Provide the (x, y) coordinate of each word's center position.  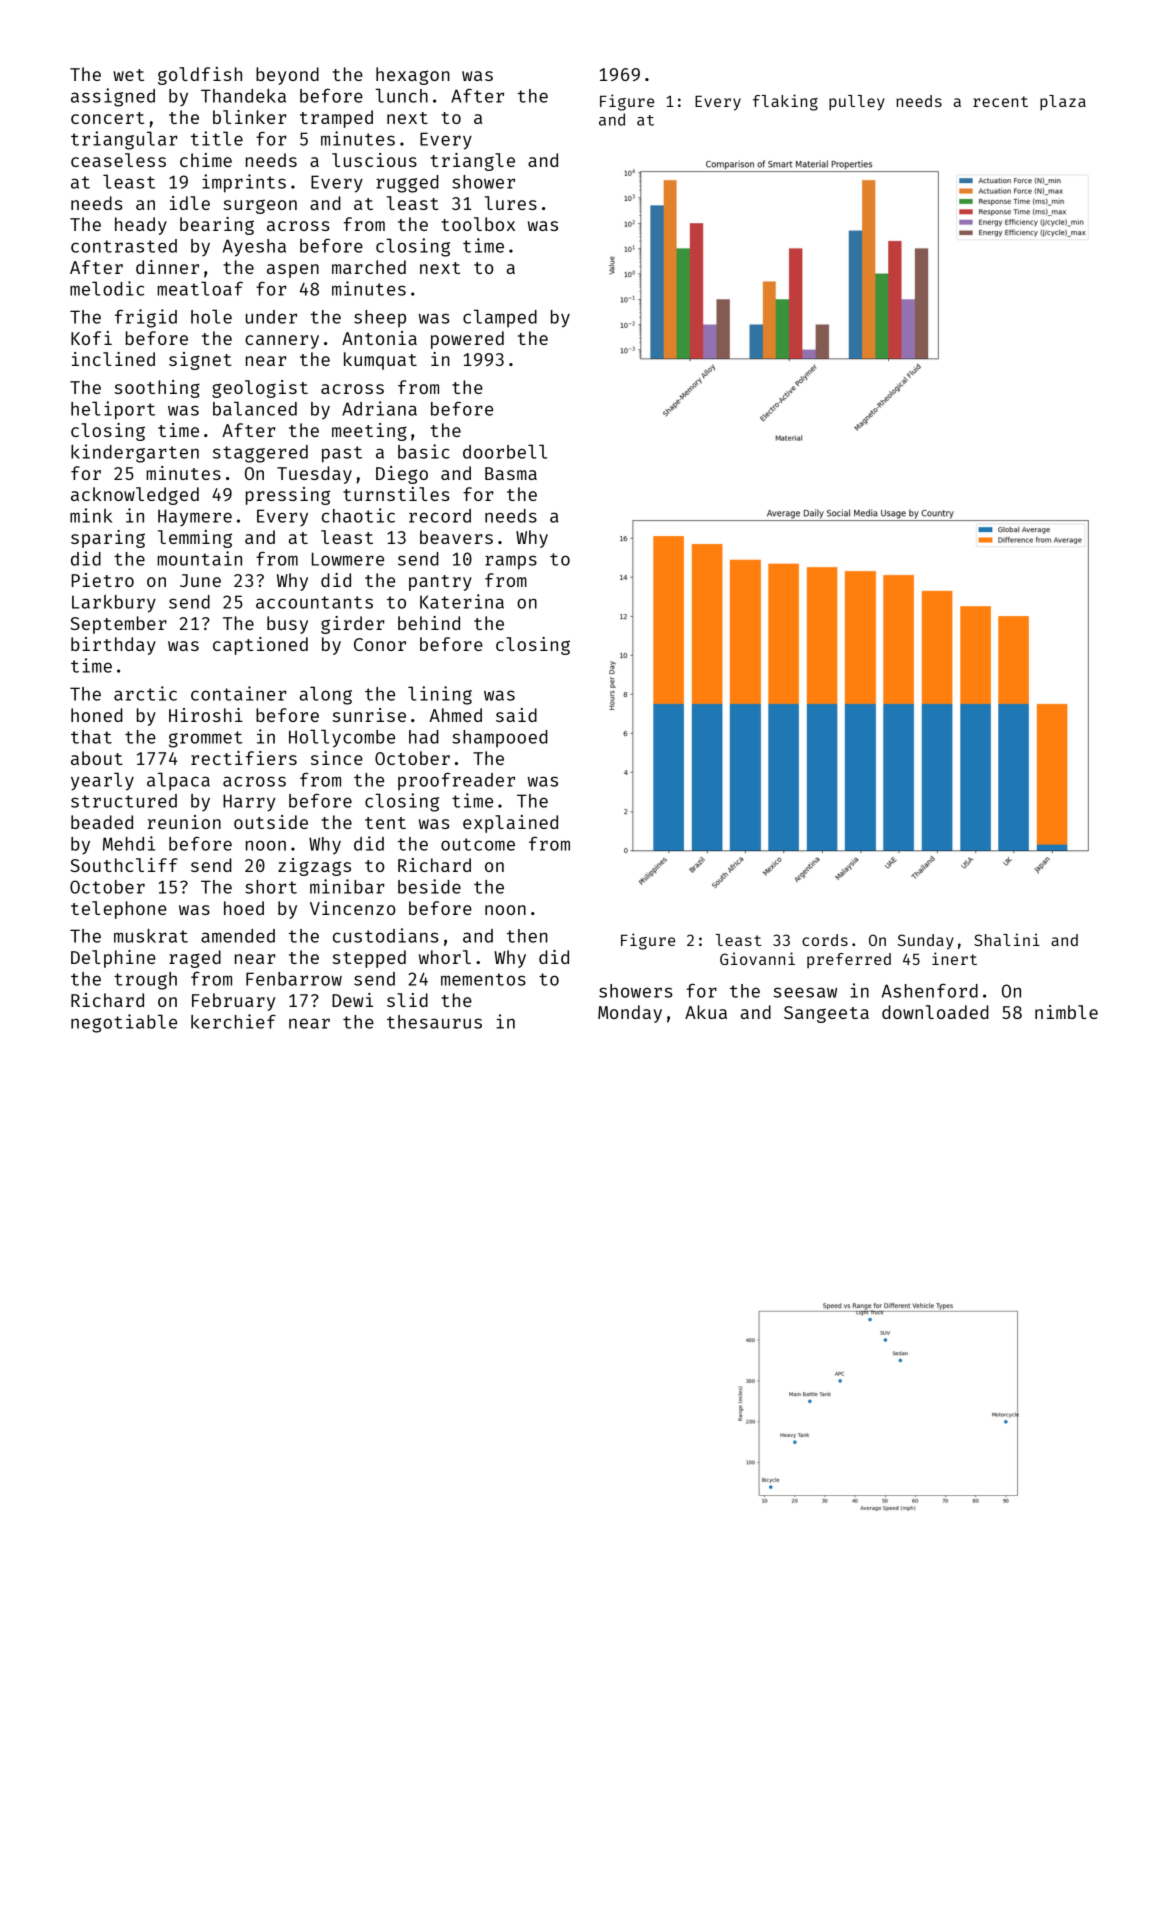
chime (206, 160)
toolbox (478, 224)
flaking (785, 102)
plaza (1063, 103)
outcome (478, 844)
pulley (857, 103)
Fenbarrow (294, 979)
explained (510, 824)
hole (211, 316)
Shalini (1007, 939)
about (97, 758)
